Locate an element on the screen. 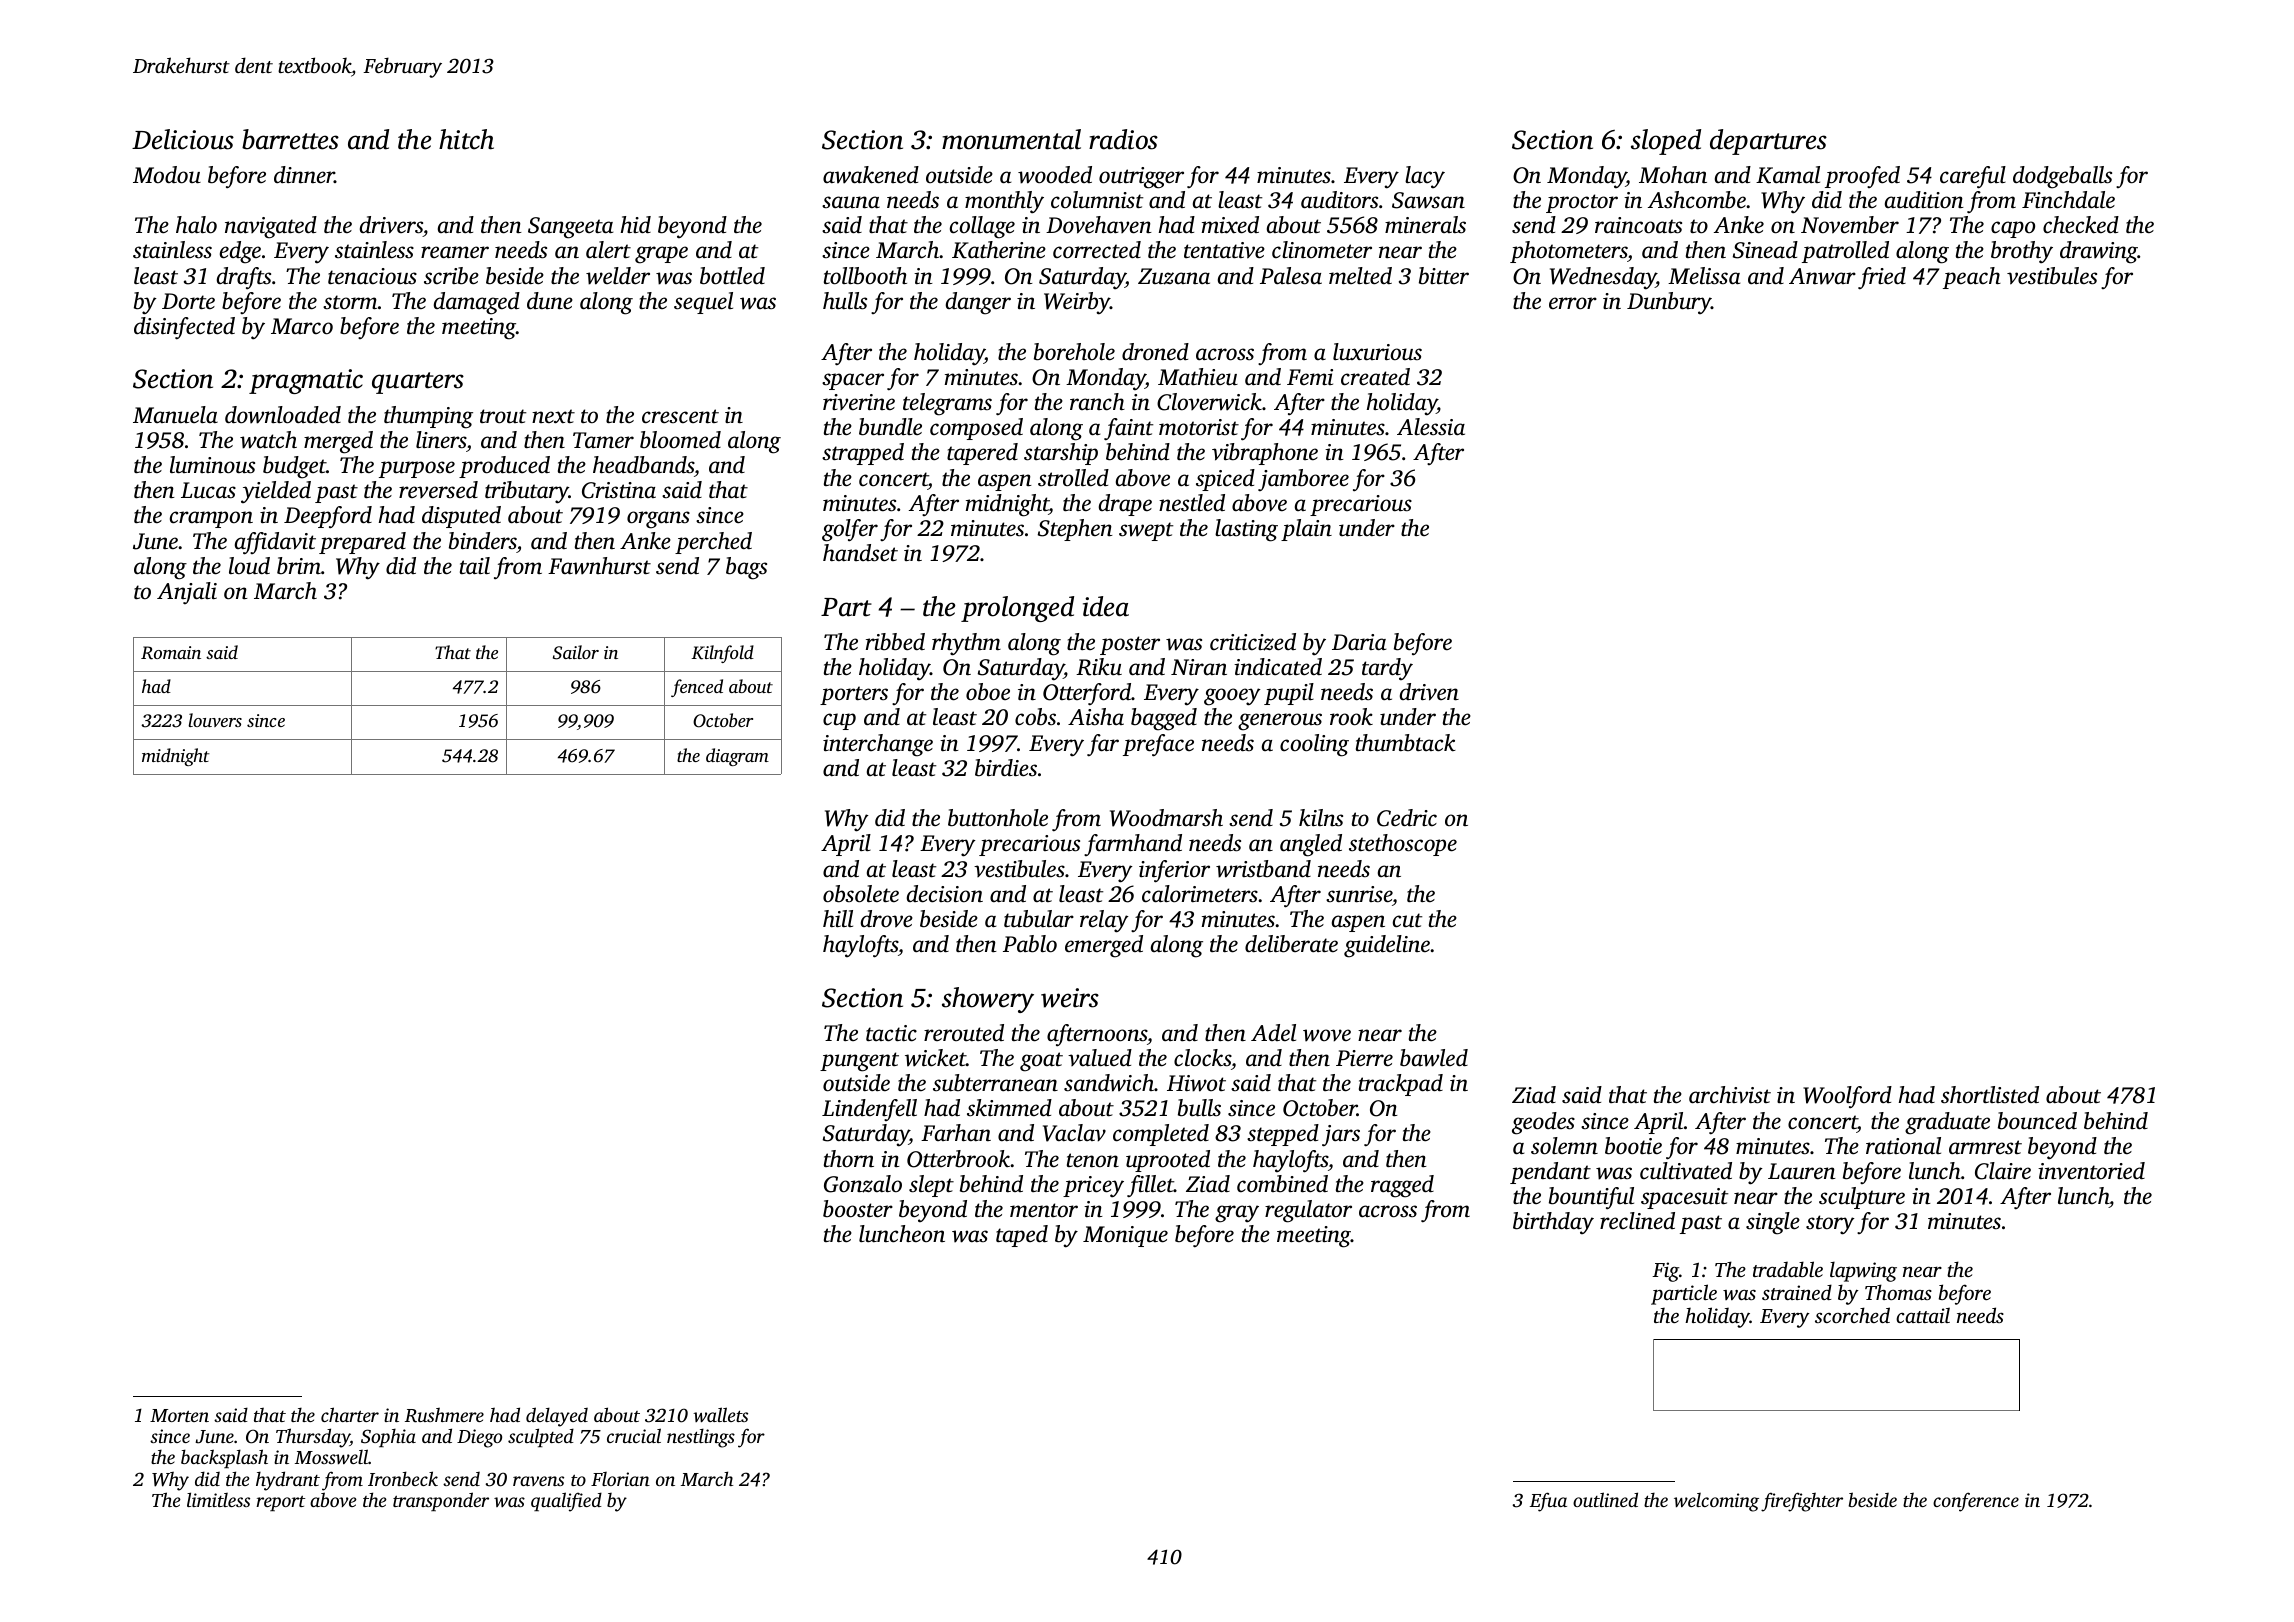  hitch is located at coordinates (466, 139).
